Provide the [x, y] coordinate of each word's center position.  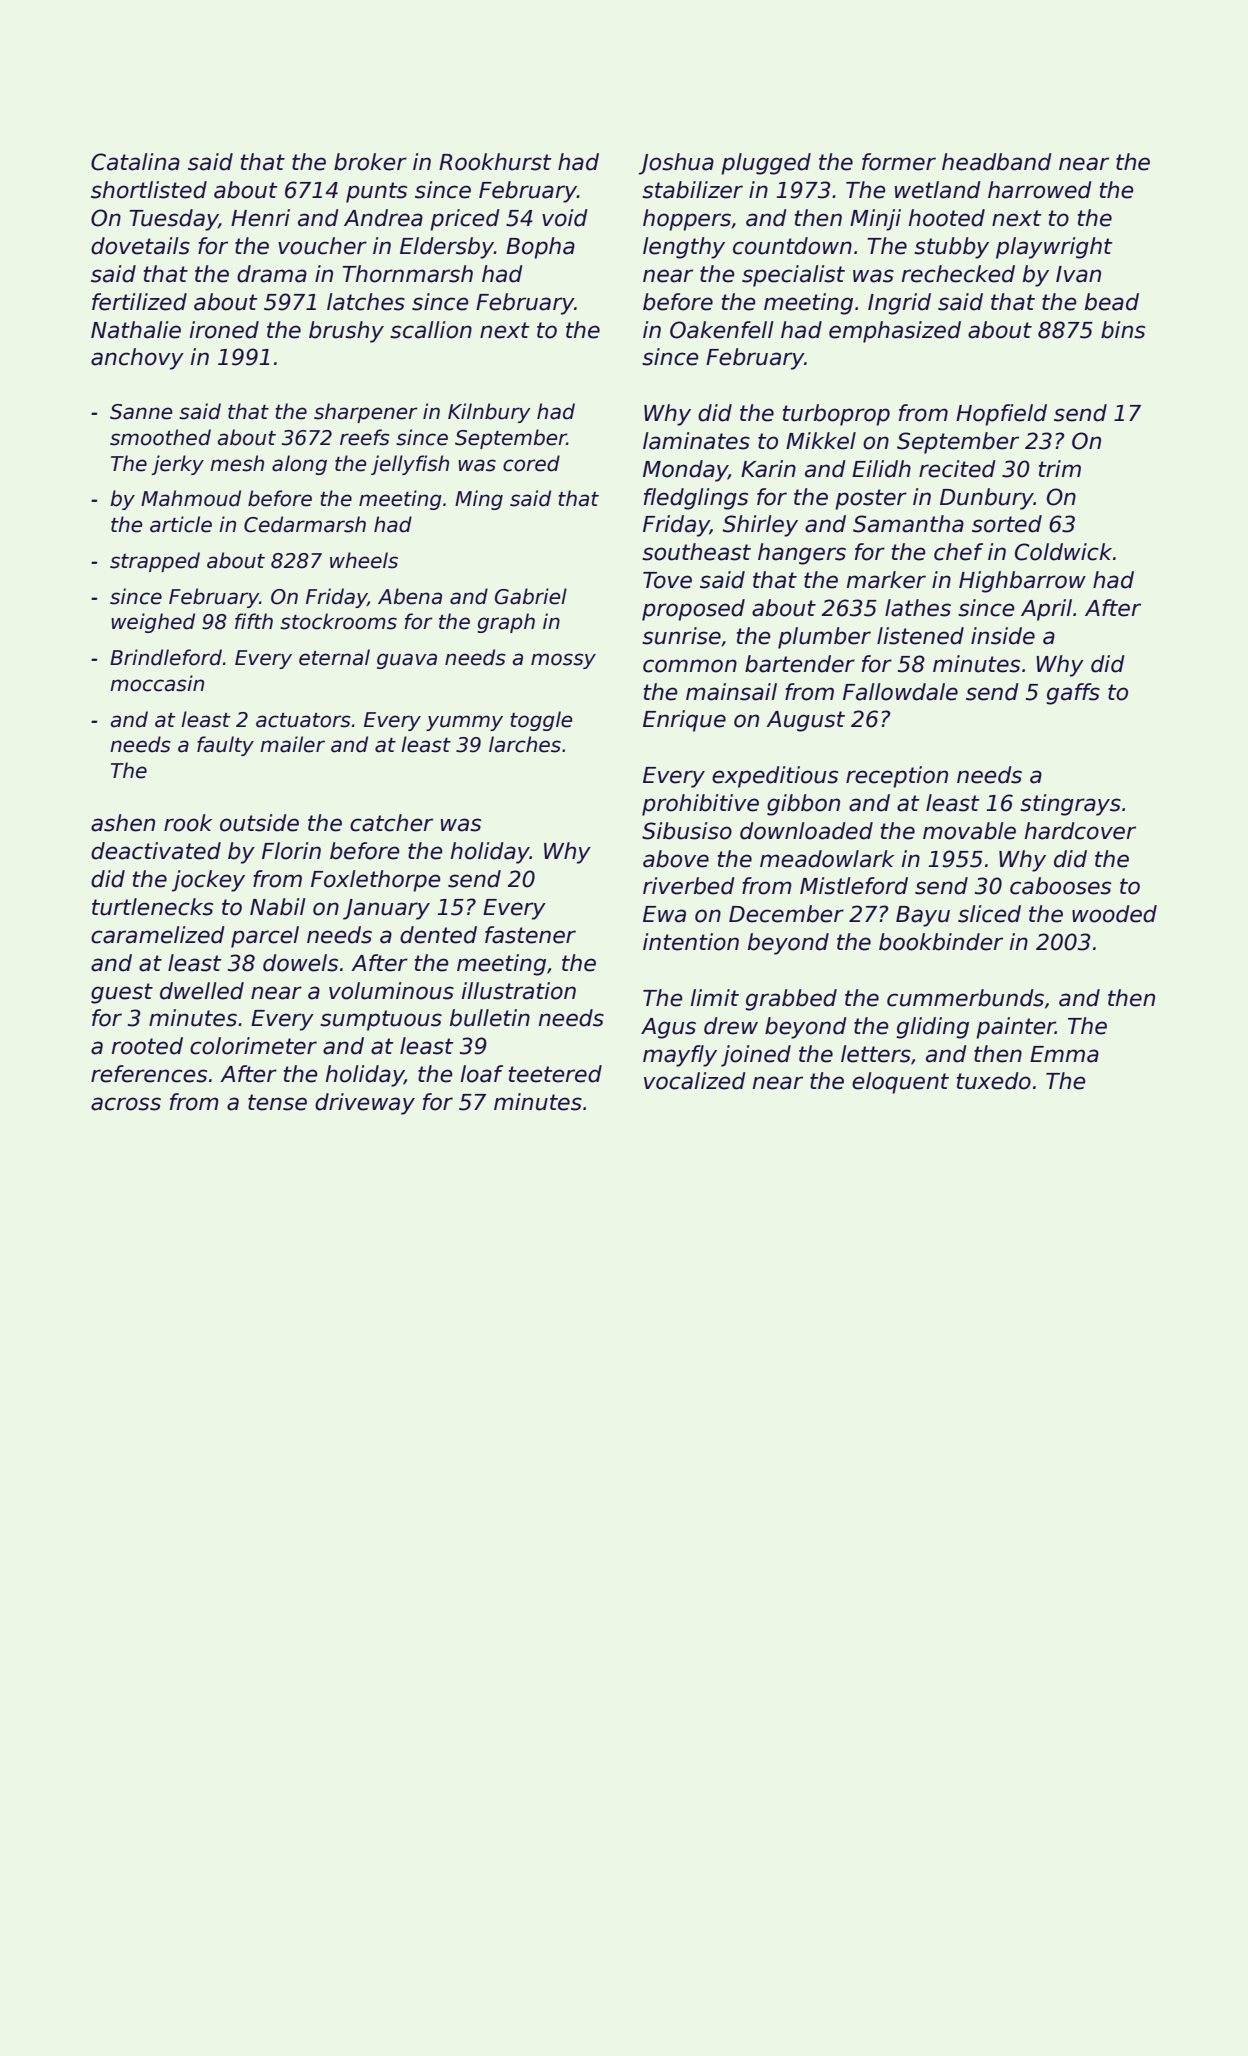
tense [277, 1102]
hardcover [1080, 831]
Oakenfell [722, 330]
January [386, 909]
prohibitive [700, 805]
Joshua [676, 164]
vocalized [695, 1081]
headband [997, 162]
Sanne [141, 412]
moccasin [157, 683]
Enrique [684, 721]
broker [370, 162]
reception [897, 777]
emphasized [895, 332]
